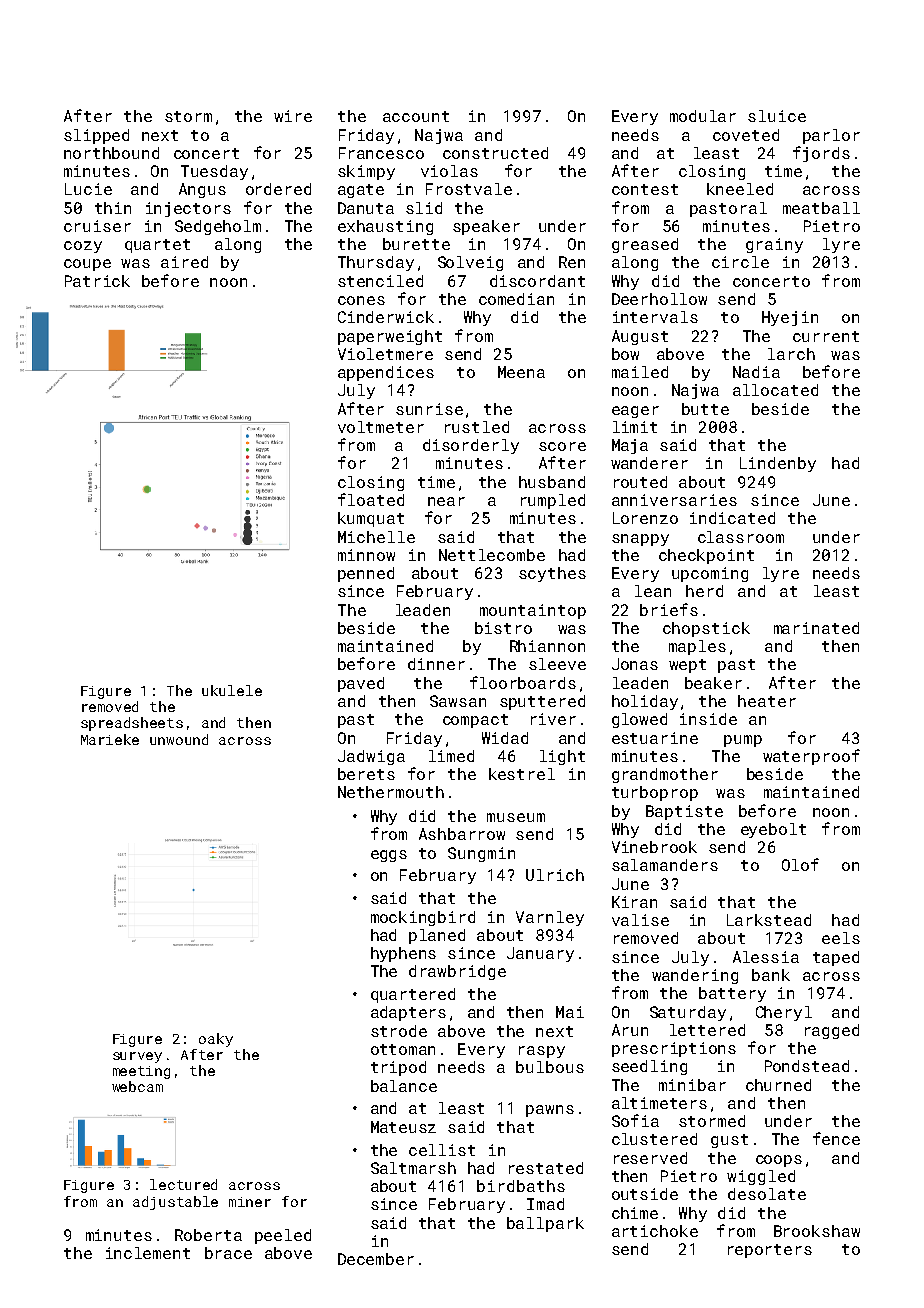  I want to click on Sungmin, so click(481, 854).
